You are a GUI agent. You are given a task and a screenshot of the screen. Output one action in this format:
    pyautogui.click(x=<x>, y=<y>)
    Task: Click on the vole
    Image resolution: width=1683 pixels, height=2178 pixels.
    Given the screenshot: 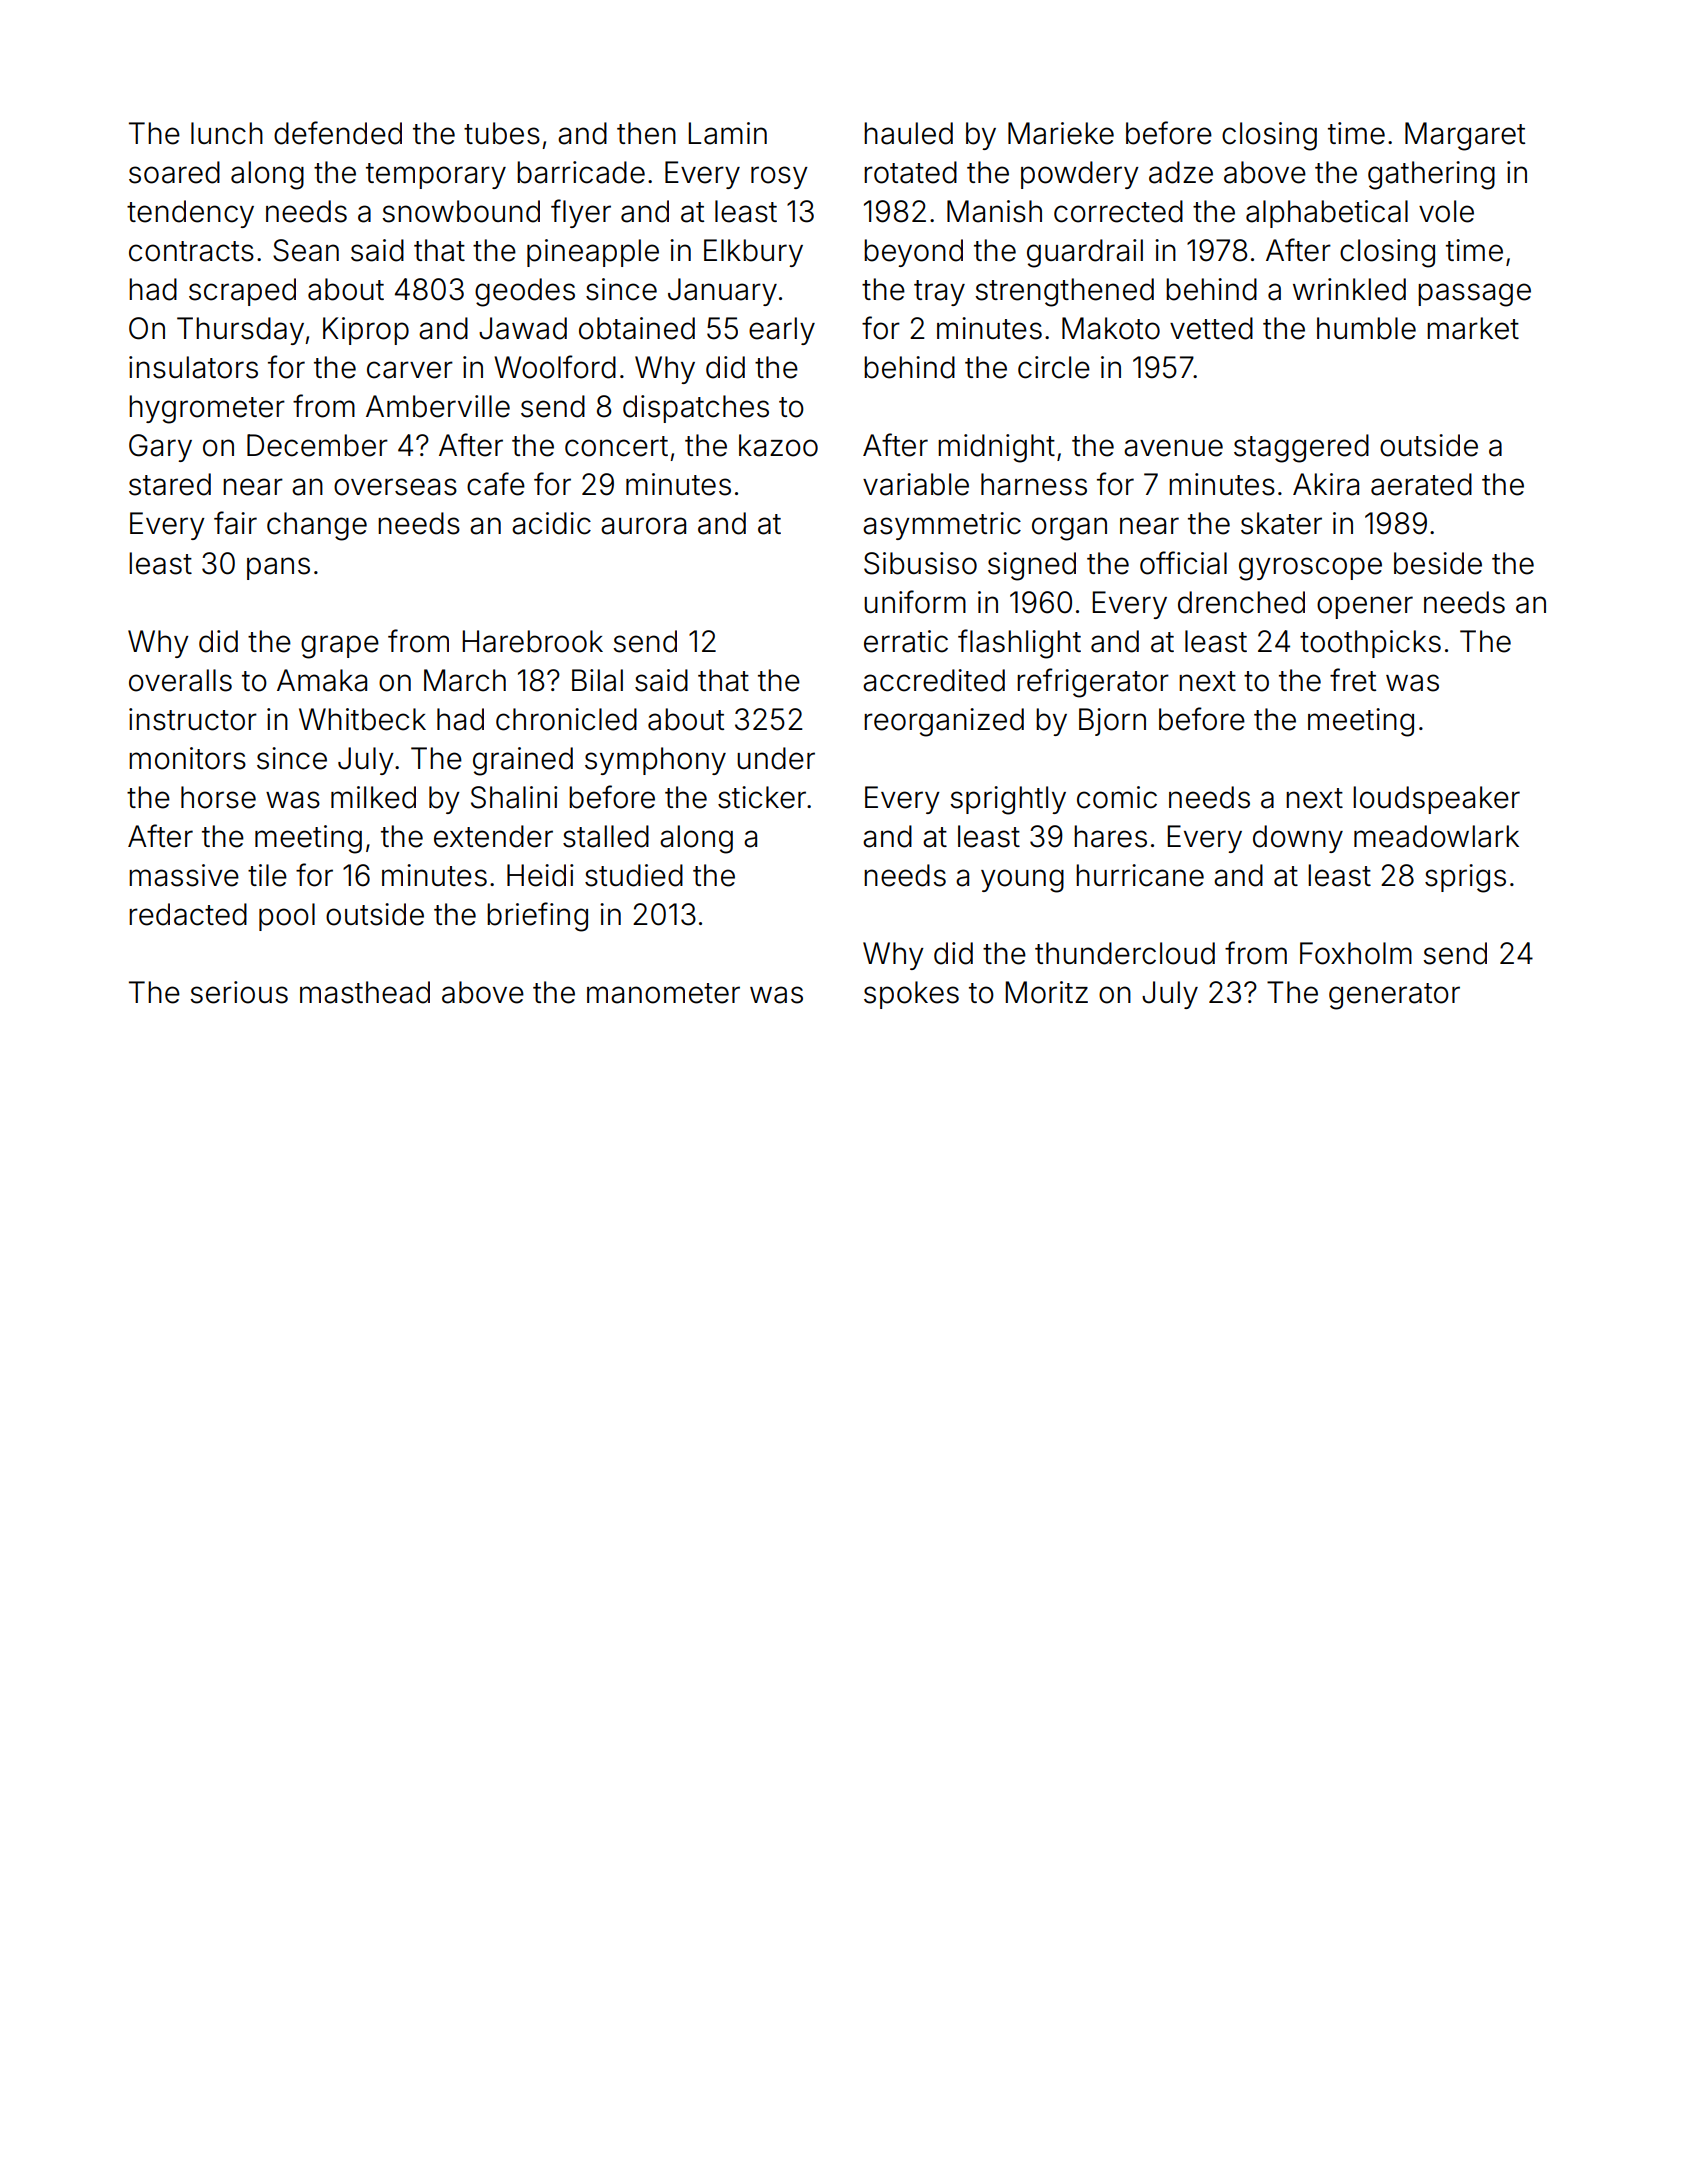 What is the action you would take?
    pyautogui.click(x=1446, y=211)
